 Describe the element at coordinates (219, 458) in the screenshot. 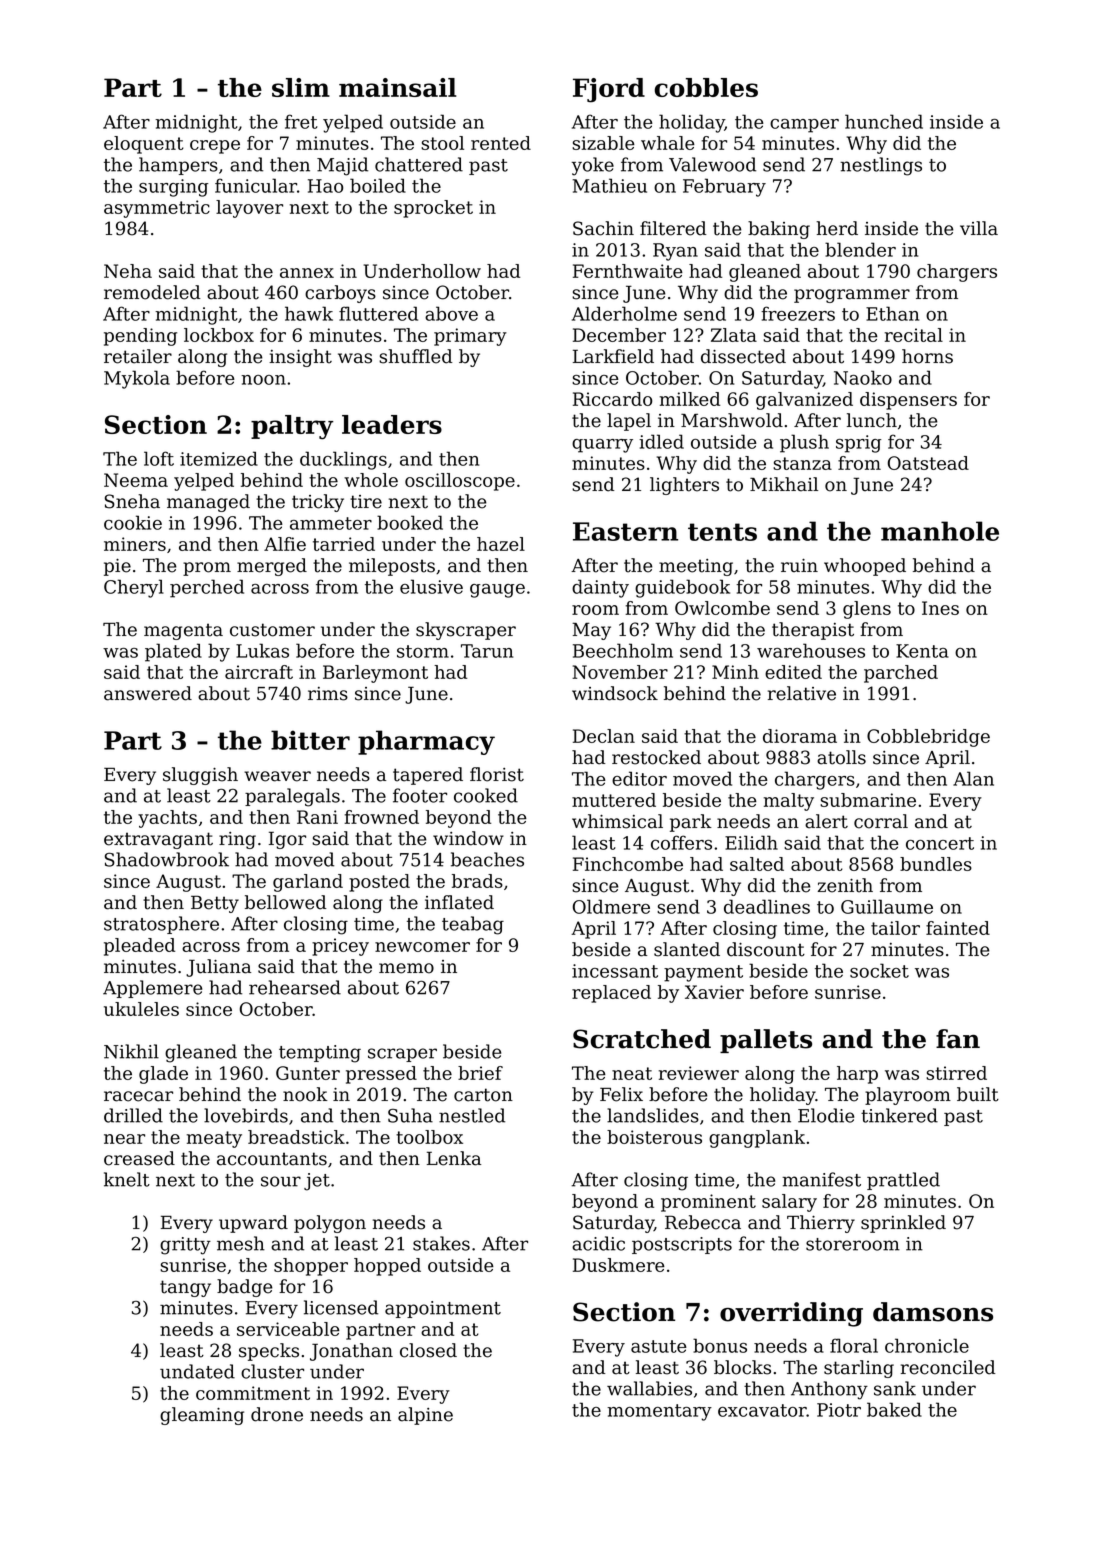

I see `itemized` at that location.
